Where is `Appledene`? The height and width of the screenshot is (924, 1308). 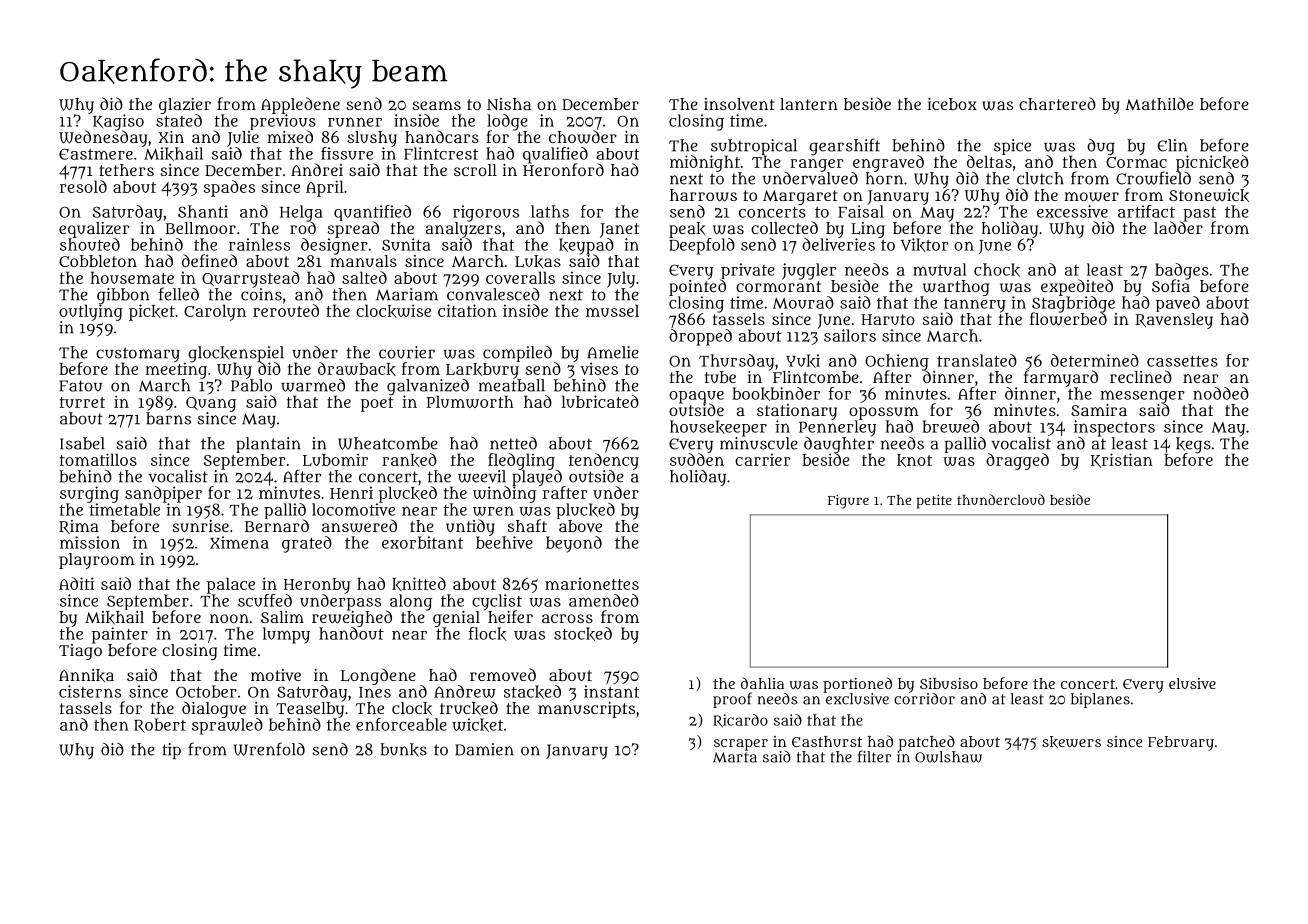 Appledene is located at coordinates (300, 105).
